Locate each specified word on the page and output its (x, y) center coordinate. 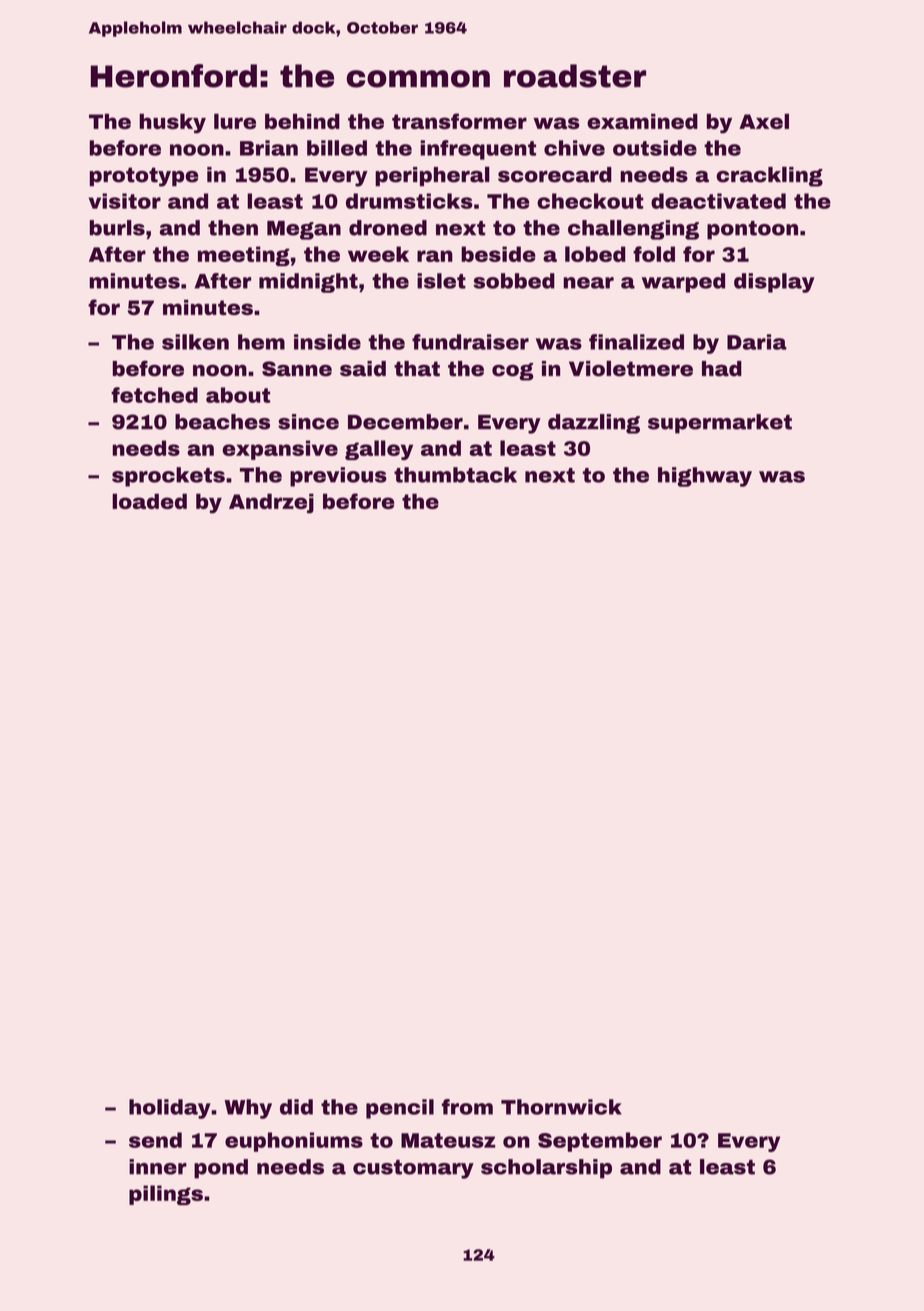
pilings (166, 1195)
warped (683, 283)
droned (388, 228)
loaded (149, 501)
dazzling (594, 424)
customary (413, 1169)
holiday (170, 1109)
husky (172, 123)
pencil (400, 1109)
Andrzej (271, 503)
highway (705, 477)
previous (338, 477)
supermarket (720, 424)
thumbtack (455, 475)
